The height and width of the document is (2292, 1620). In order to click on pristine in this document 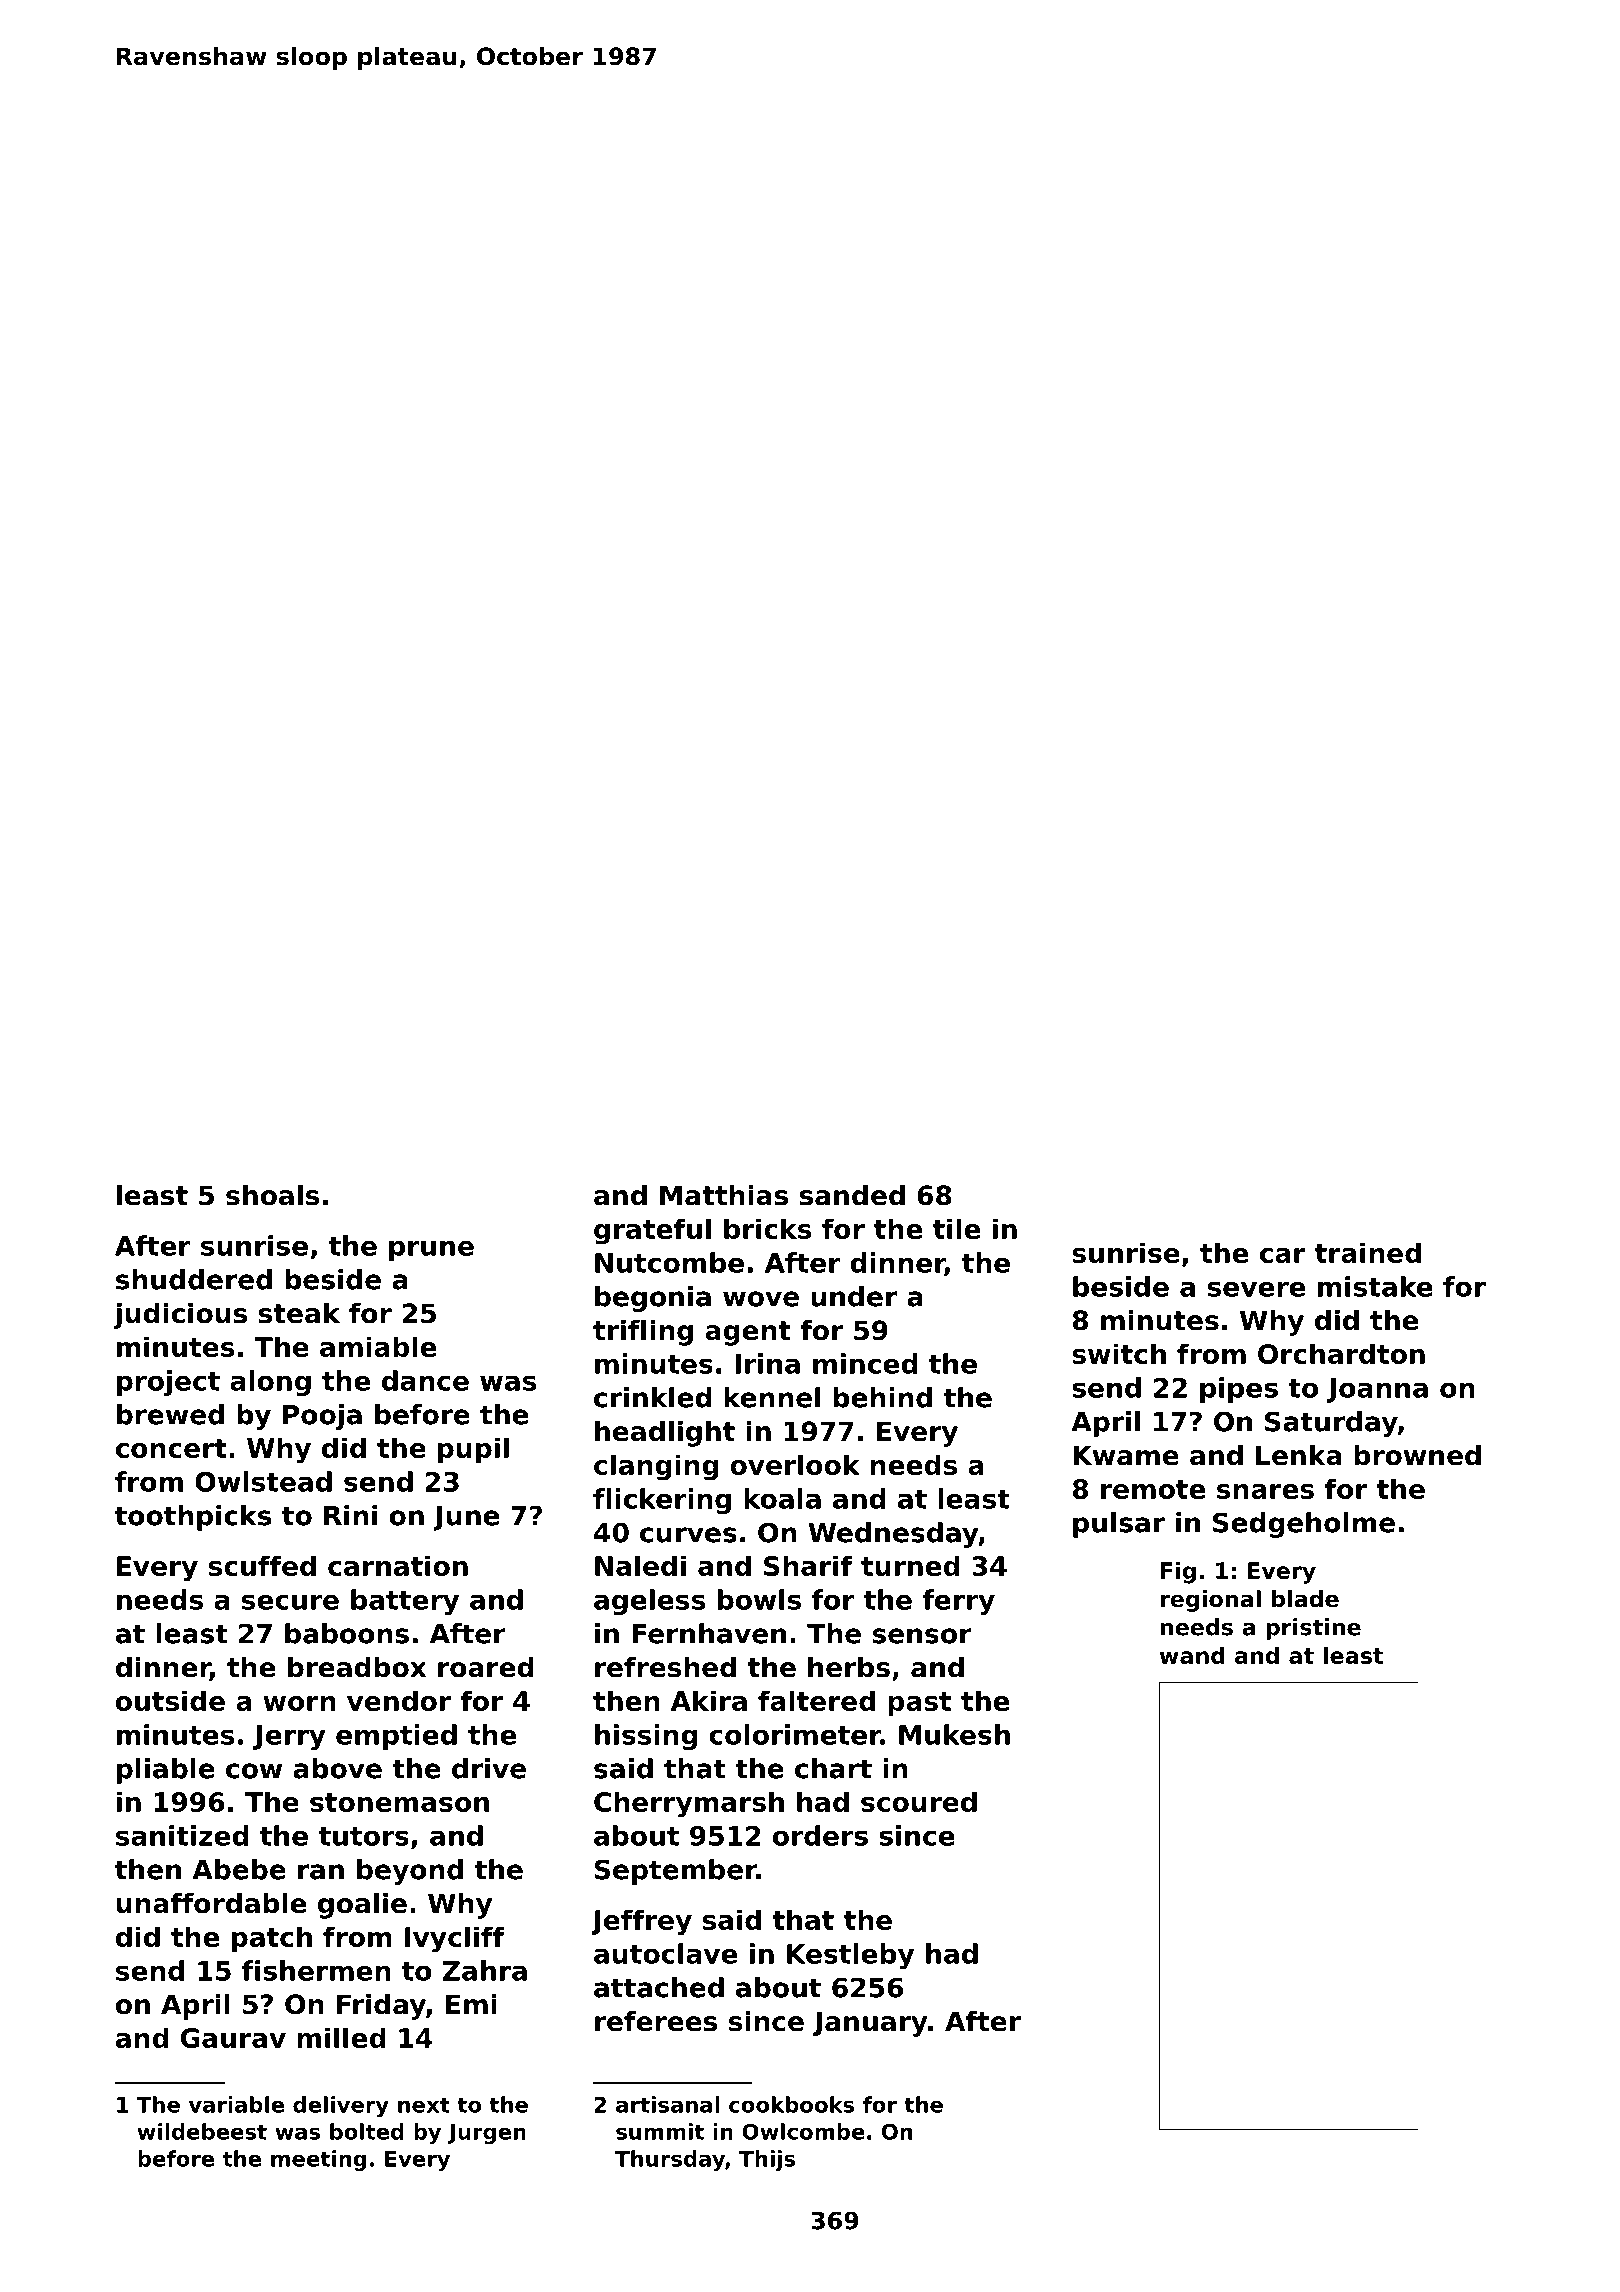, I will do `click(1313, 1629)`.
